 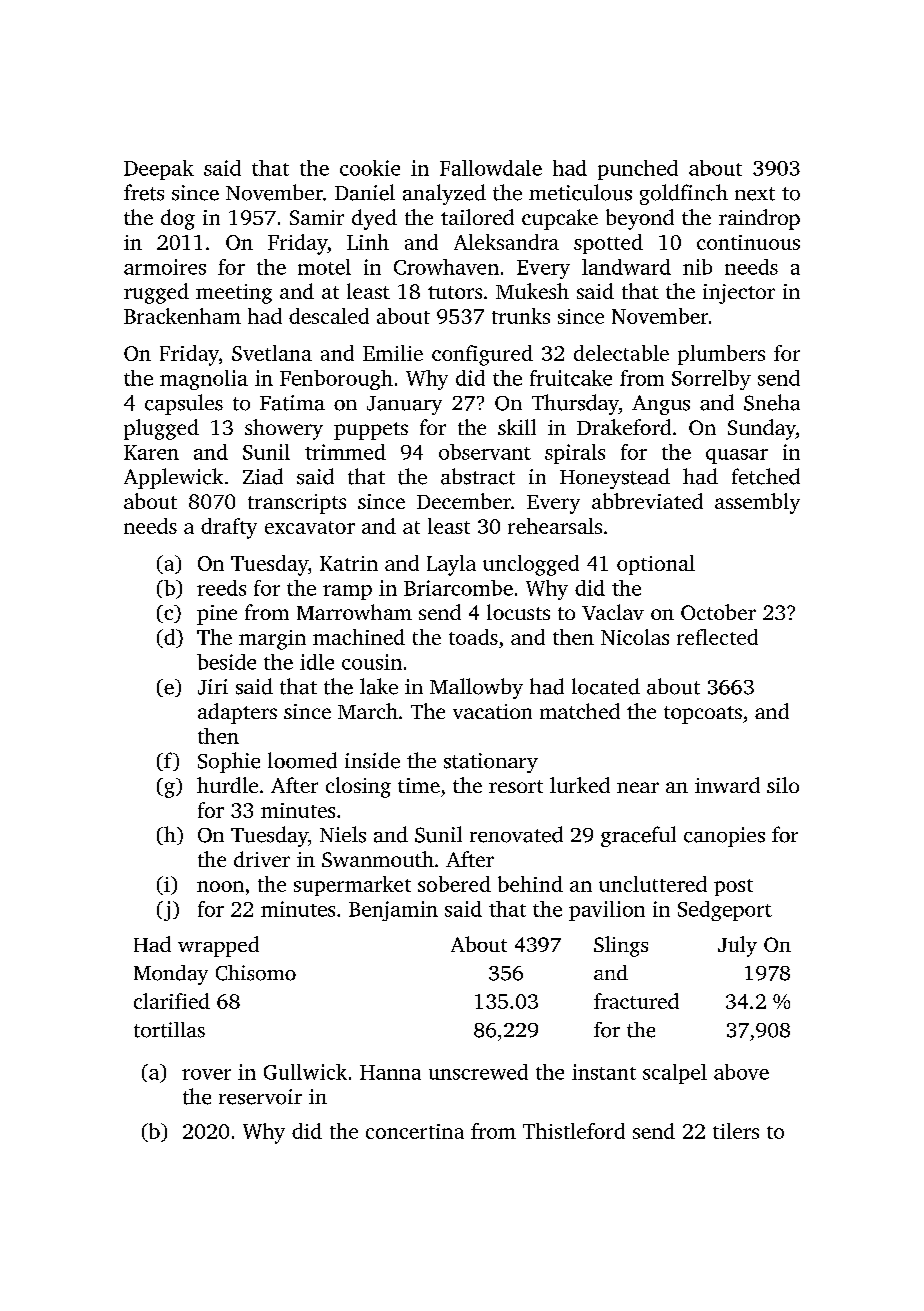 What do you see at coordinates (370, 168) in the screenshot?
I see `cookie` at bounding box center [370, 168].
